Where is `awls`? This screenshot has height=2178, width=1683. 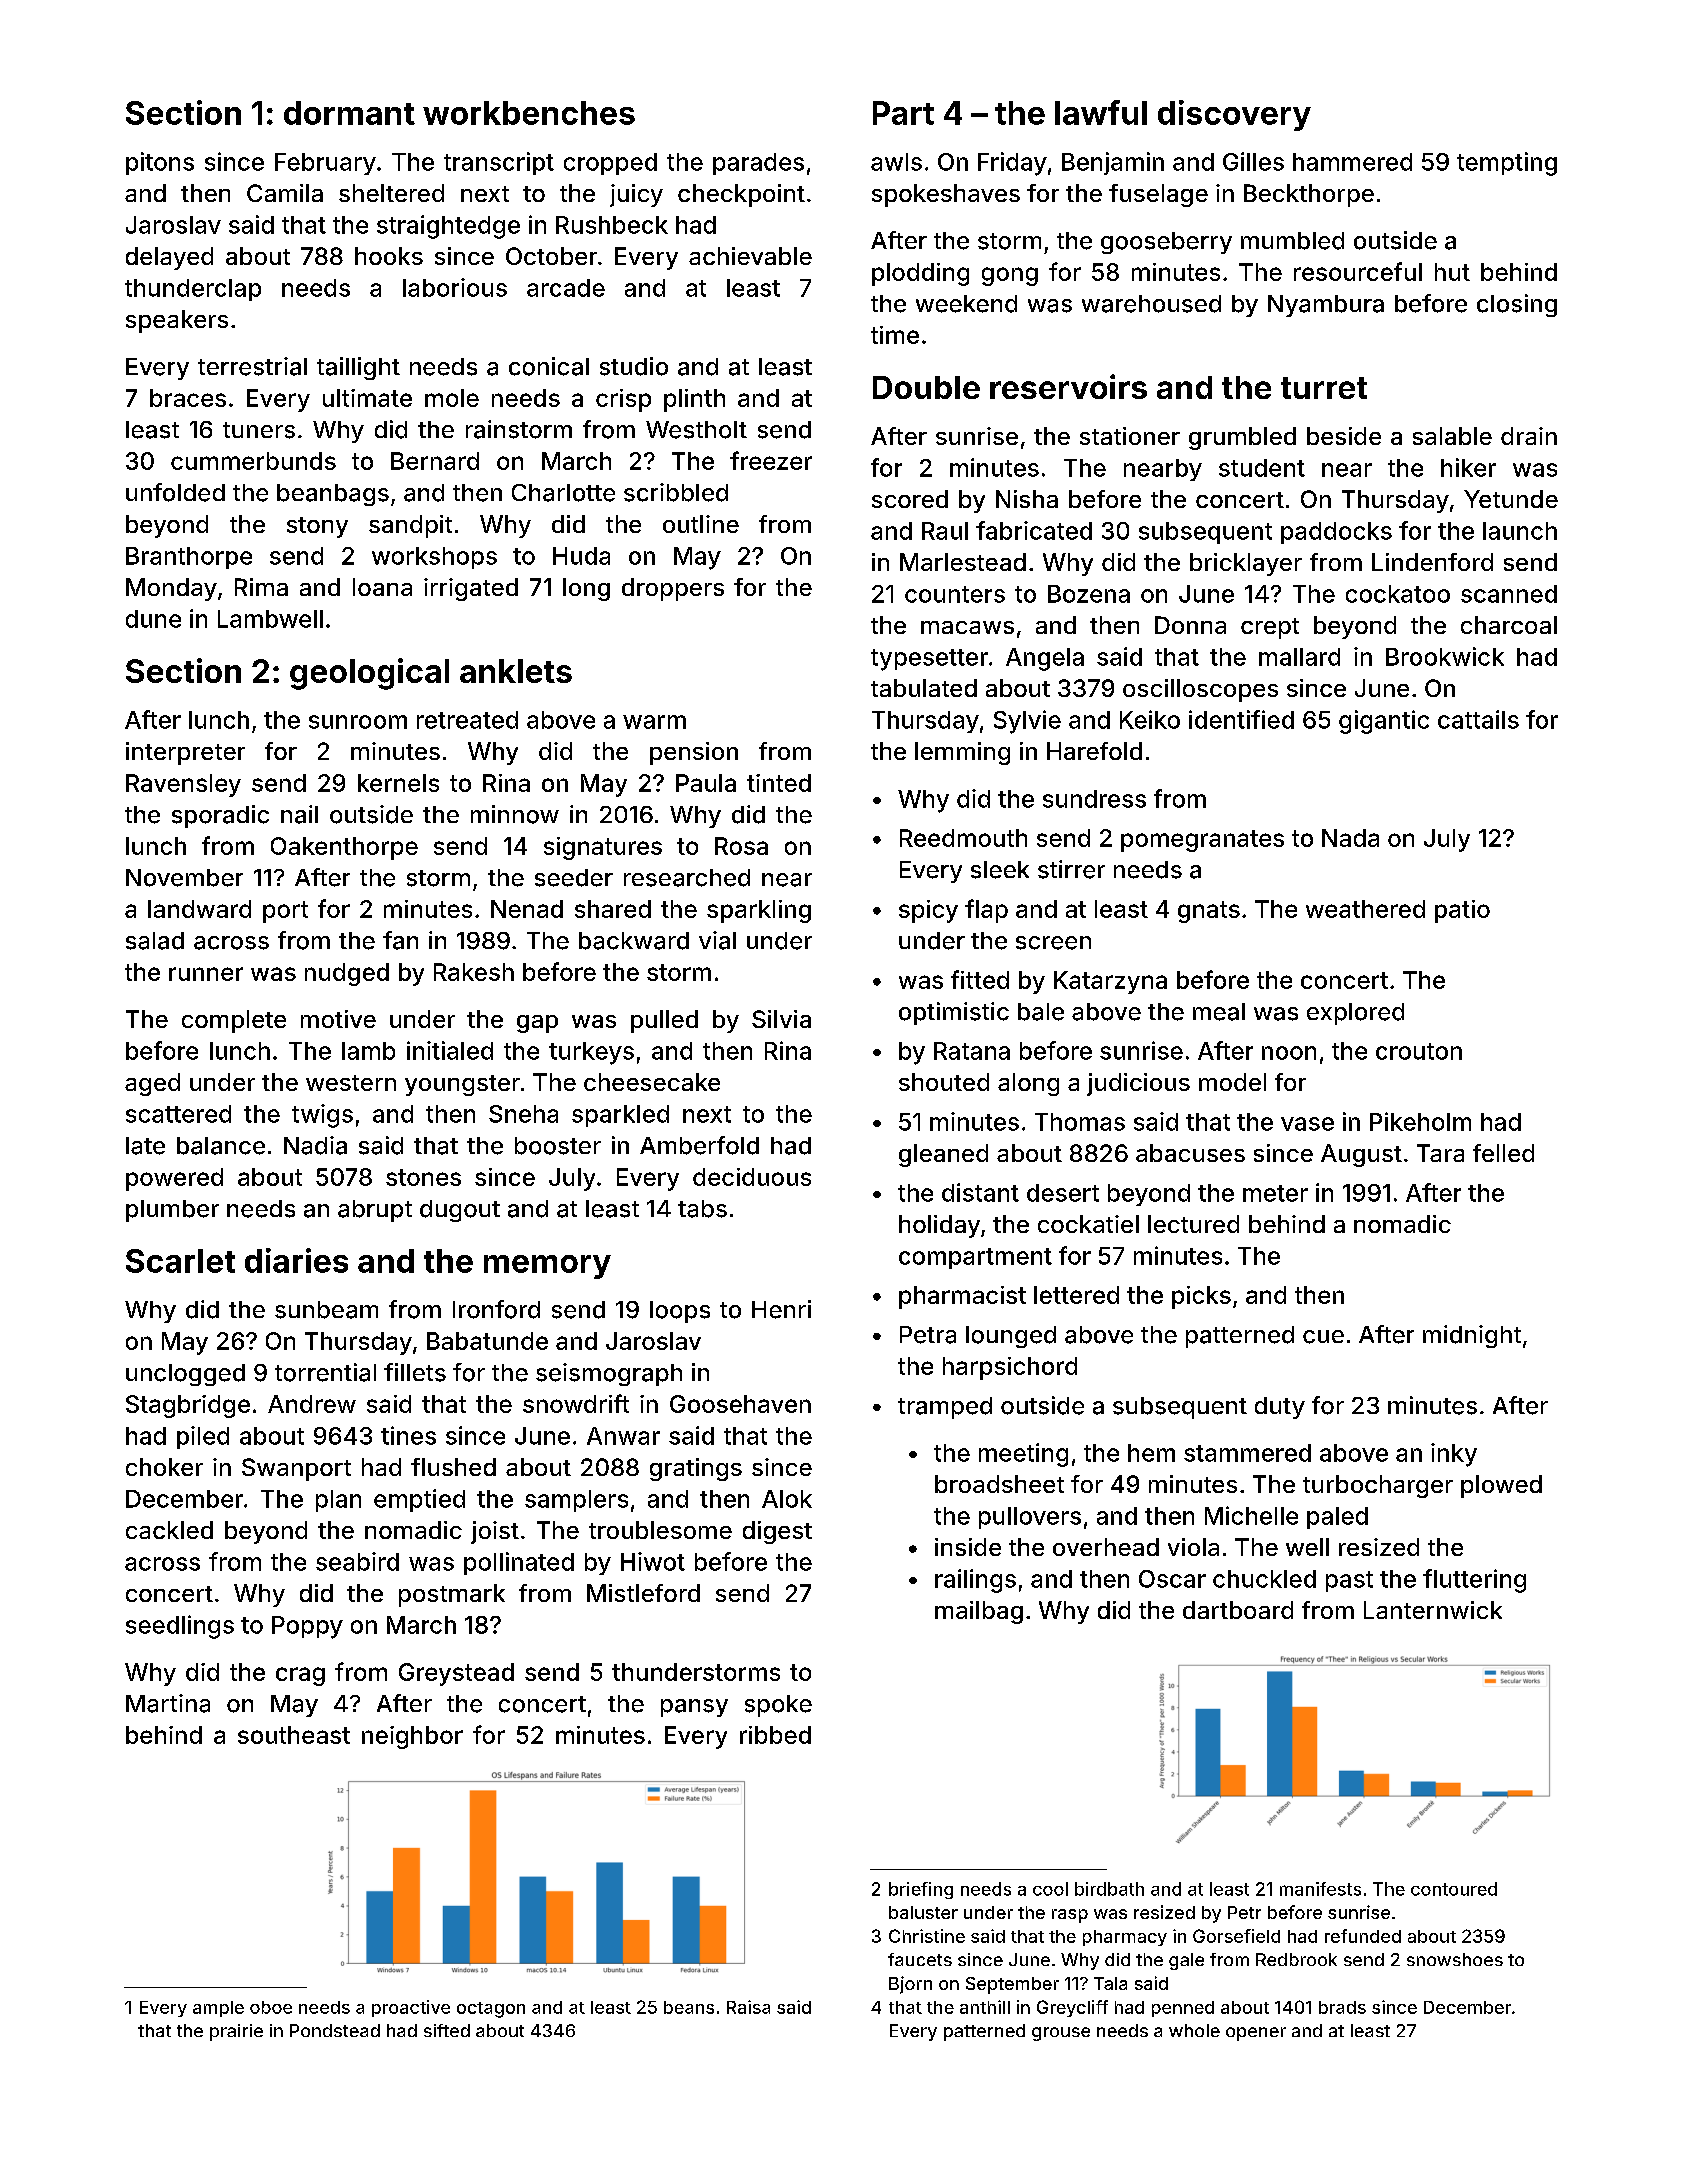
awls is located at coordinates (896, 162).
